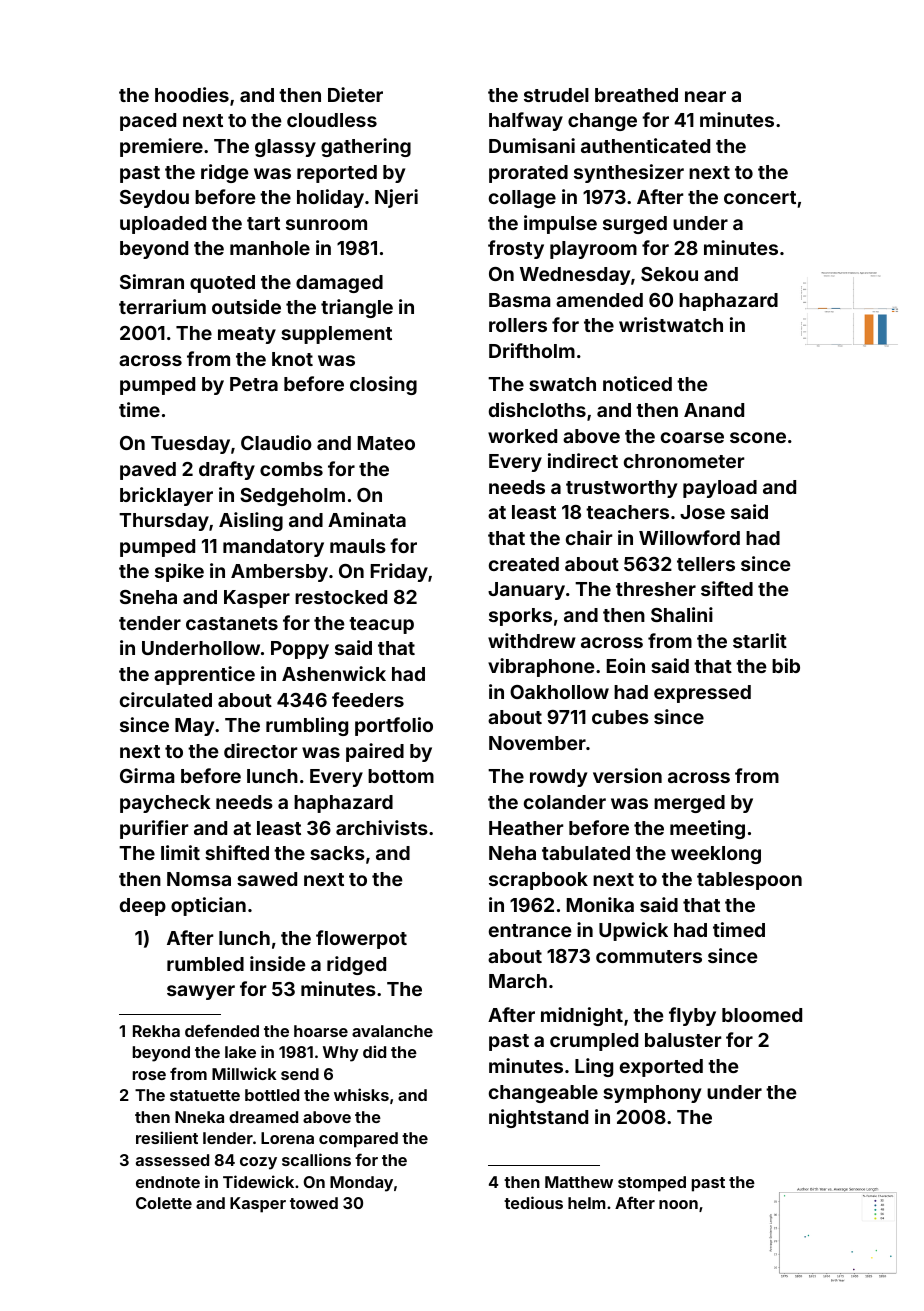 The image size is (924, 1311). I want to click on glassy, so click(285, 148).
